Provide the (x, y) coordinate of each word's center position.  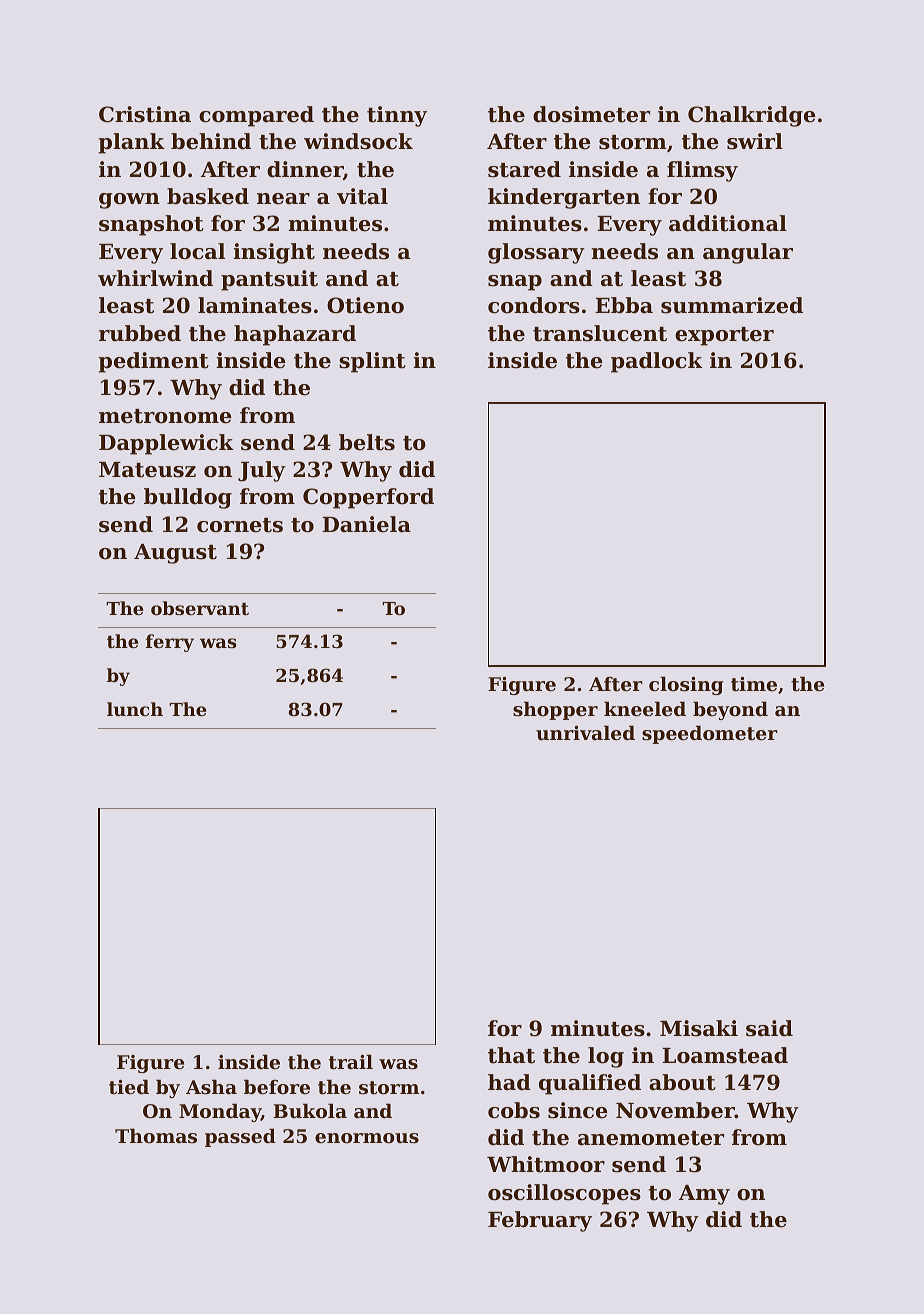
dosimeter (591, 114)
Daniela (366, 524)
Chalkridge (752, 116)
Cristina (145, 114)
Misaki (699, 1028)
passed (240, 1137)
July (262, 471)
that (511, 1055)
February (540, 1221)
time (754, 684)
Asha (211, 1086)
